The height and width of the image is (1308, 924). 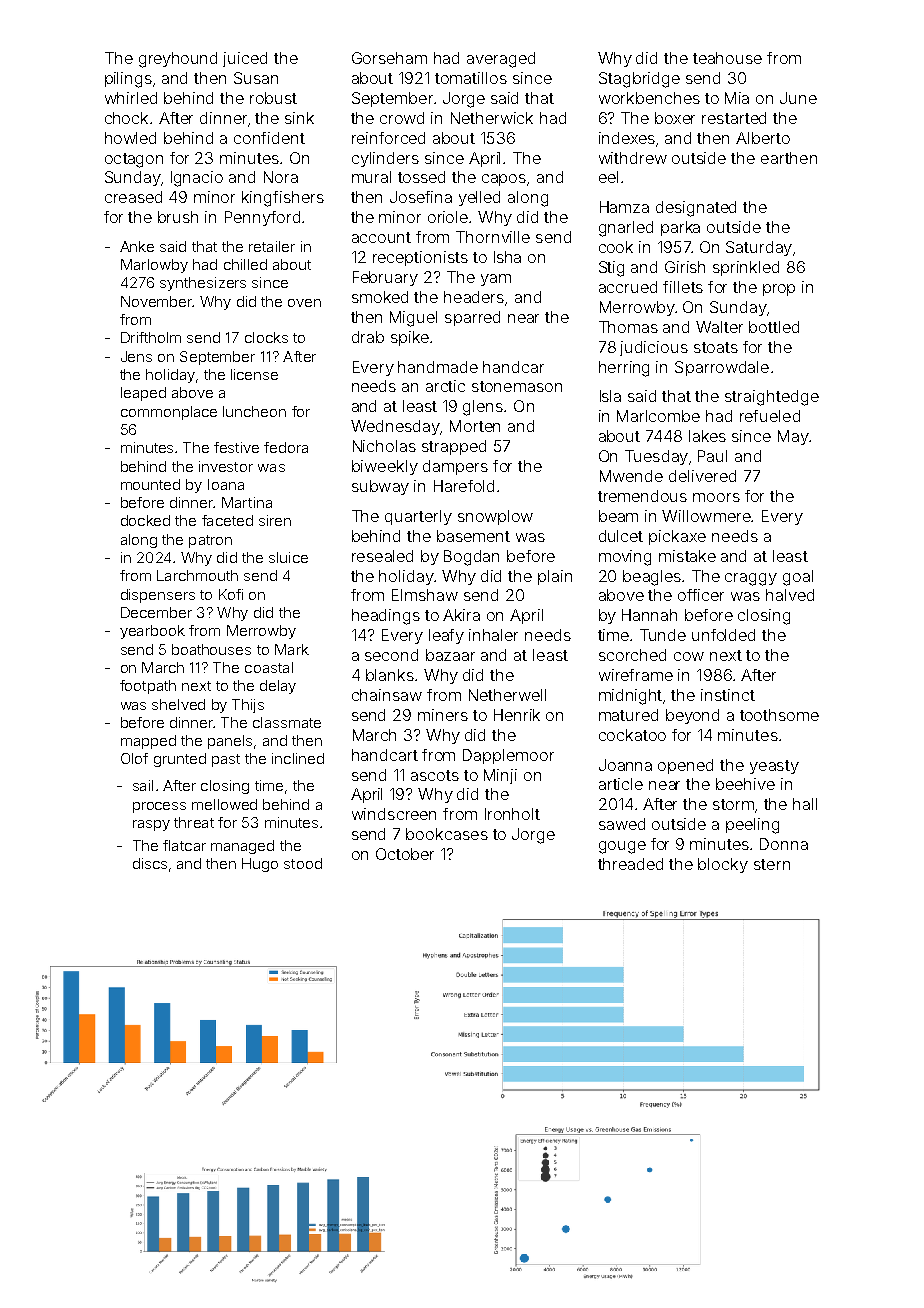 What do you see at coordinates (474, 297) in the image?
I see `headers` at bounding box center [474, 297].
